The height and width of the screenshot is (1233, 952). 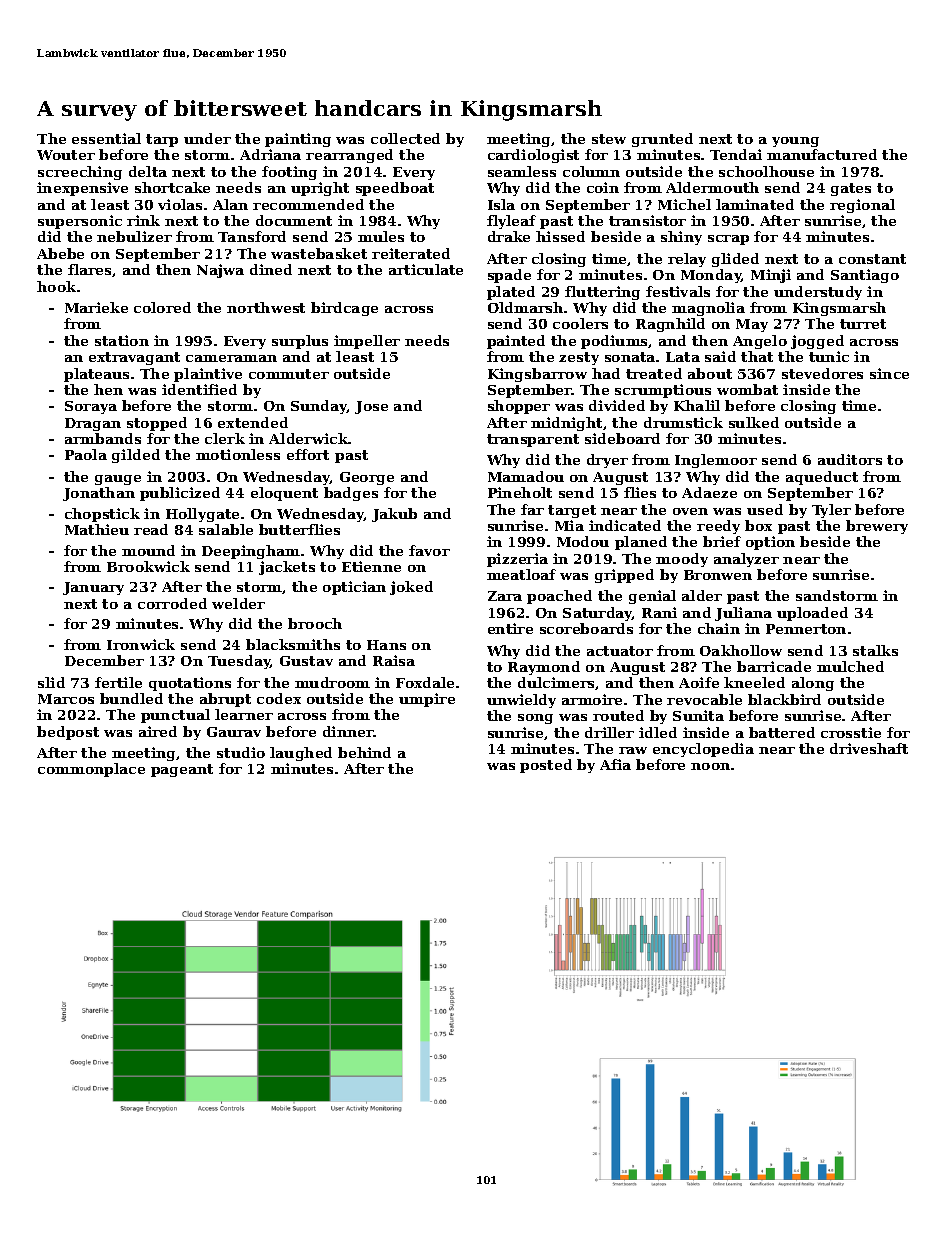 I want to click on commonplace, so click(x=91, y=770).
